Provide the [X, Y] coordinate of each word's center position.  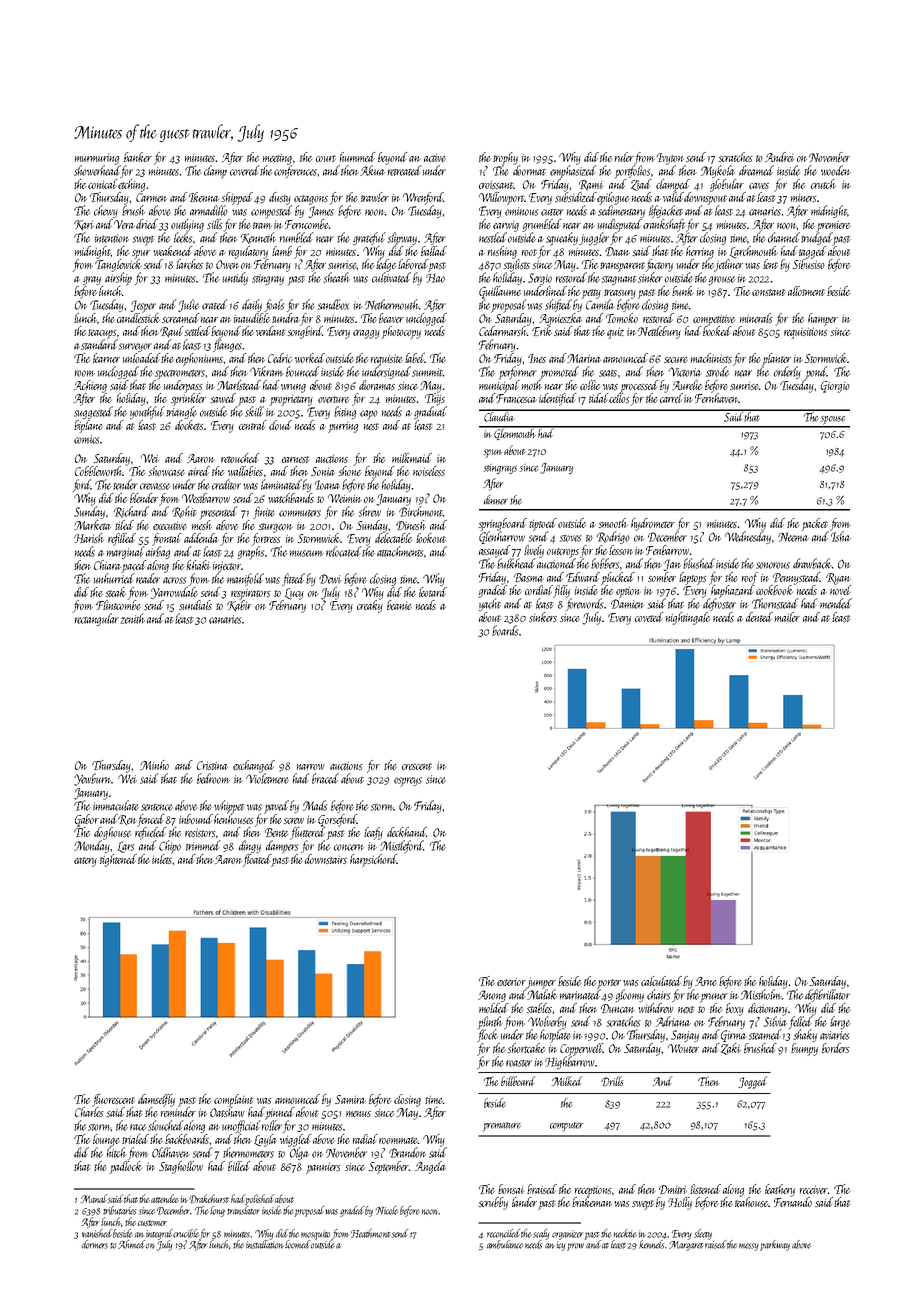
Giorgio [835, 387]
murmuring [97, 159]
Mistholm [761, 994]
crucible [186, 1233]
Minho [154, 765]
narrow [311, 767]
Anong [492, 996]
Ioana [327, 485]
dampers [282, 847]
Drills [612, 1081]
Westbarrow [206, 498]
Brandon [407, 1152]
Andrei [779, 157]
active [435, 158]
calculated [661, 981]
